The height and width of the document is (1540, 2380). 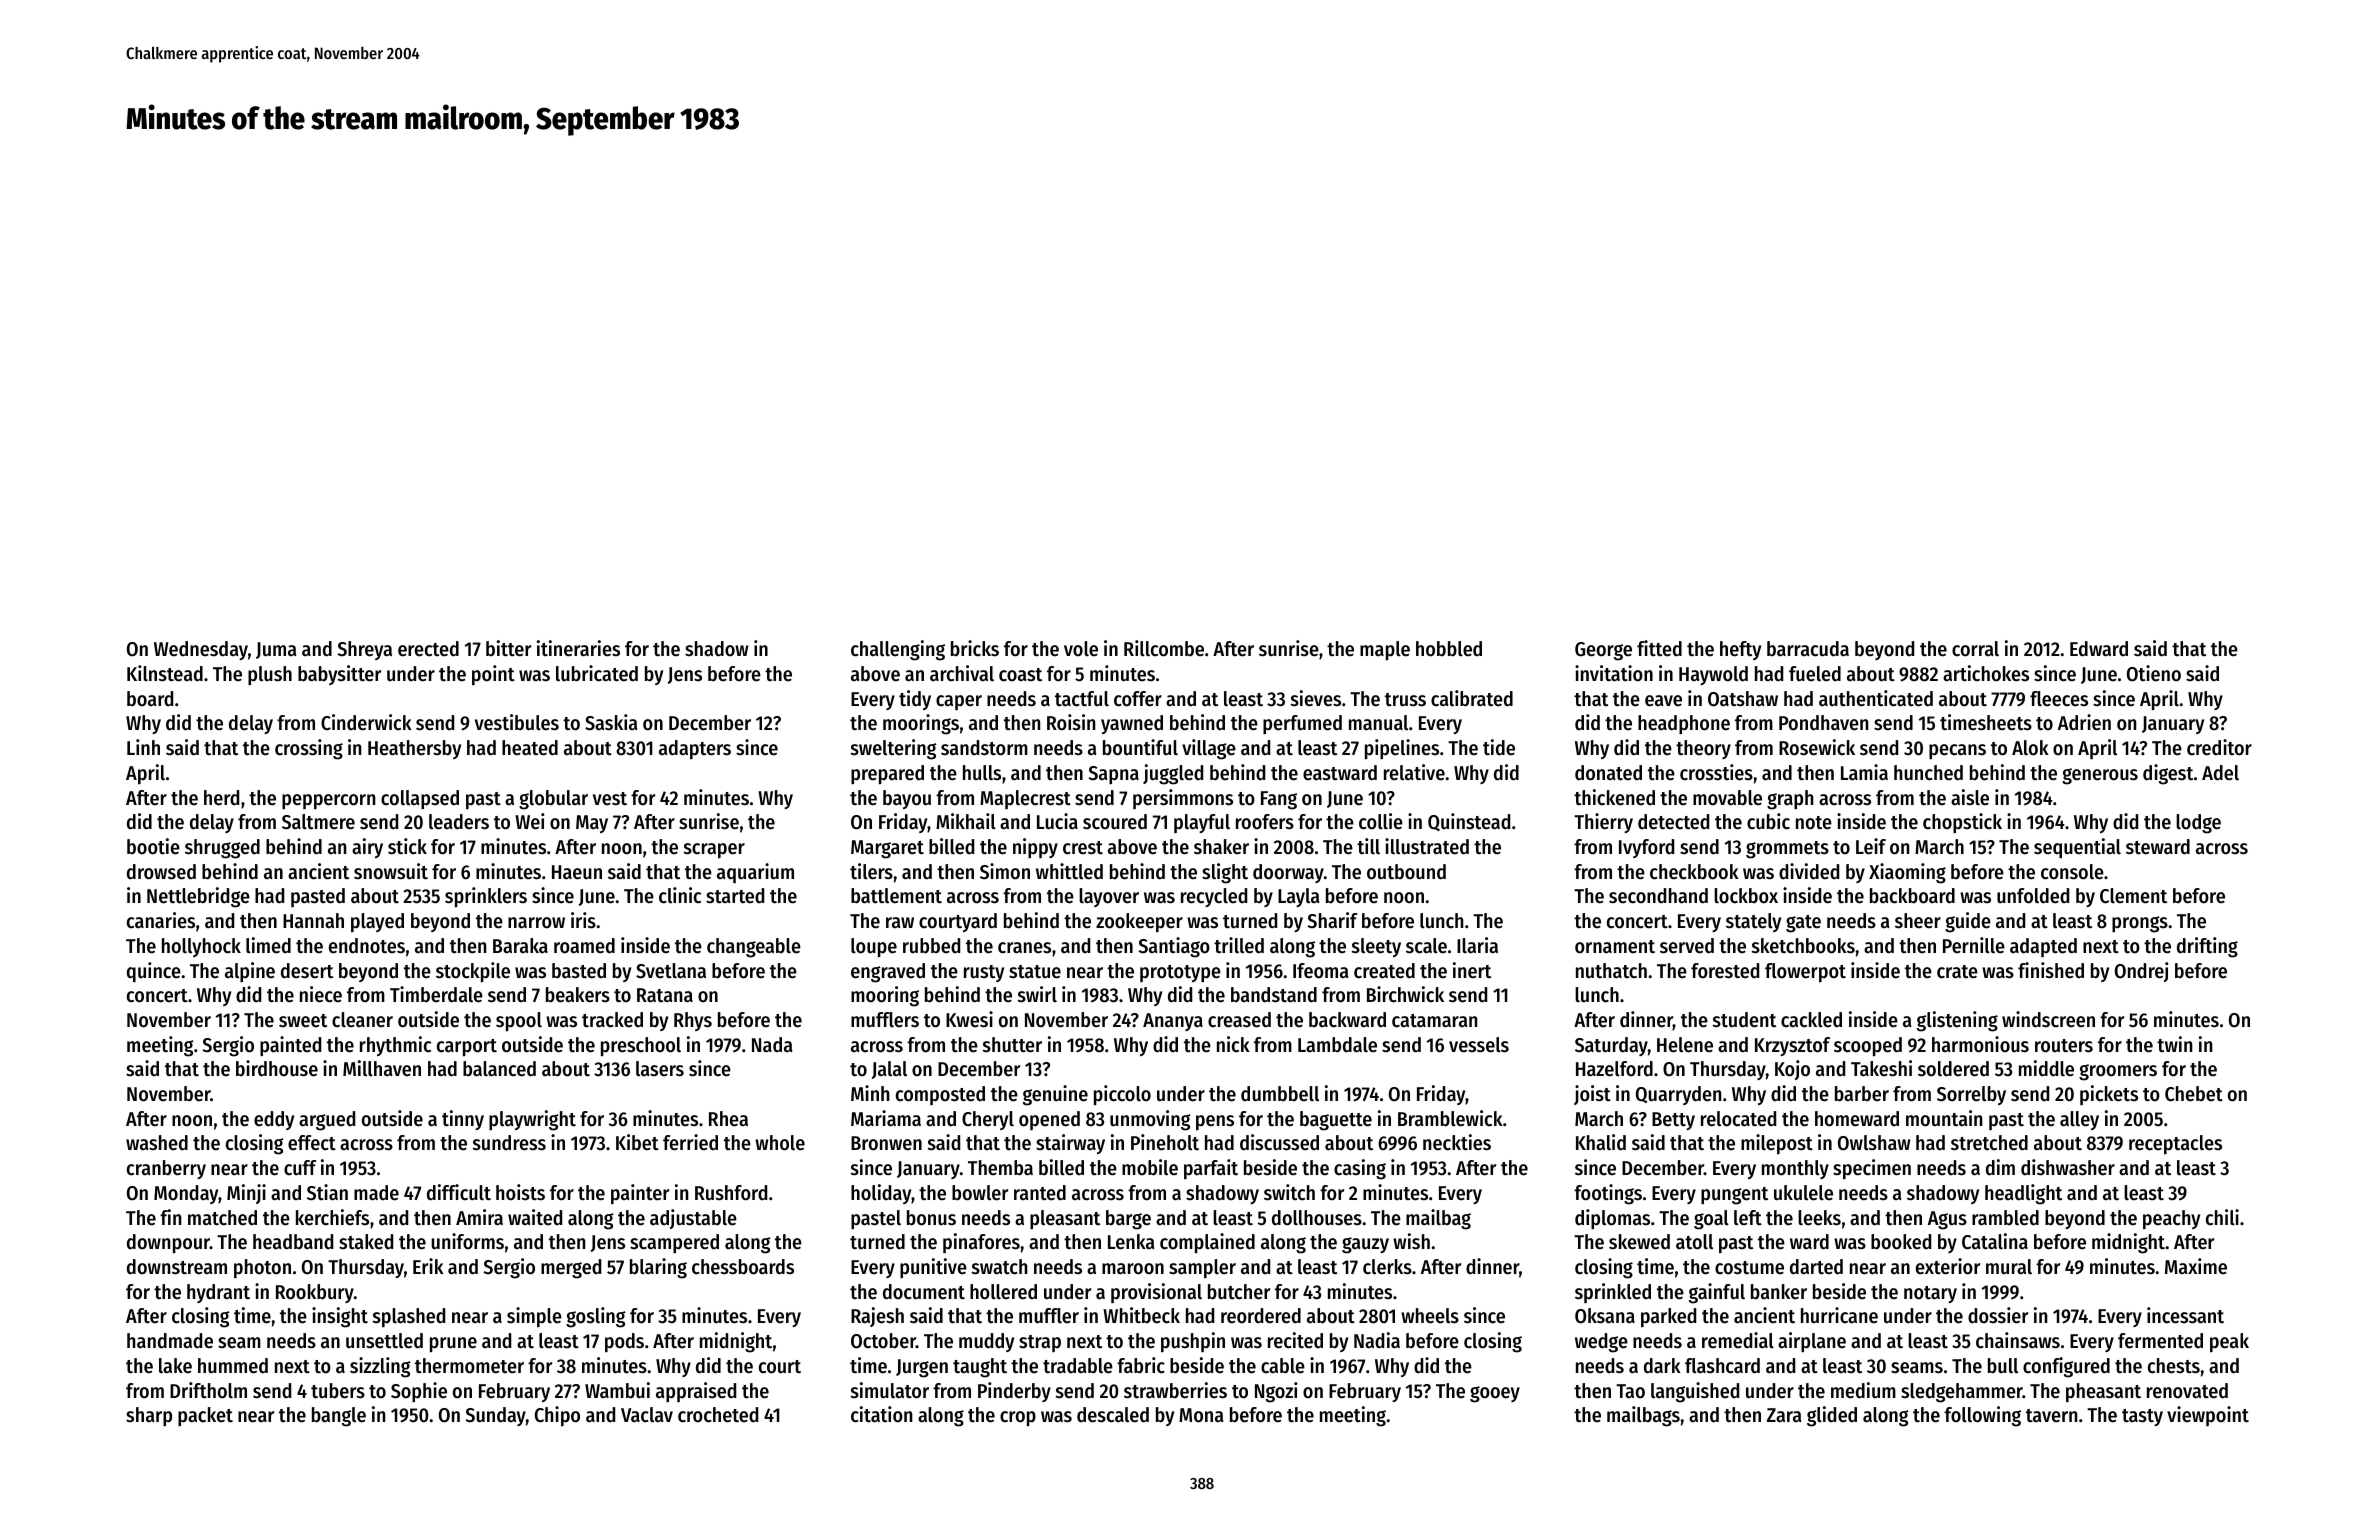 I want to click on shutter, so click(x=1012, y=1045).
